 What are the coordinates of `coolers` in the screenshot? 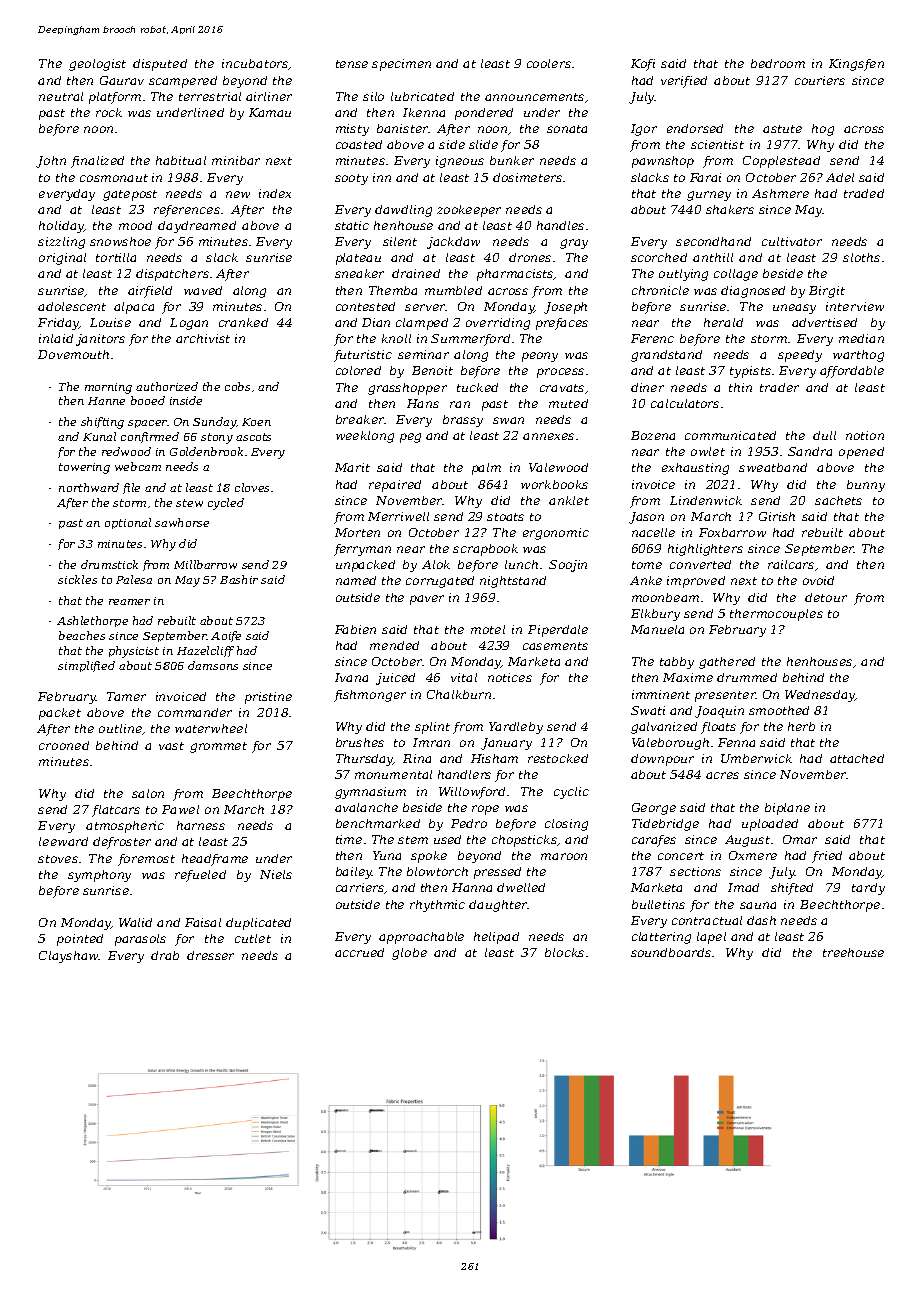 It's located at (549, 63).
